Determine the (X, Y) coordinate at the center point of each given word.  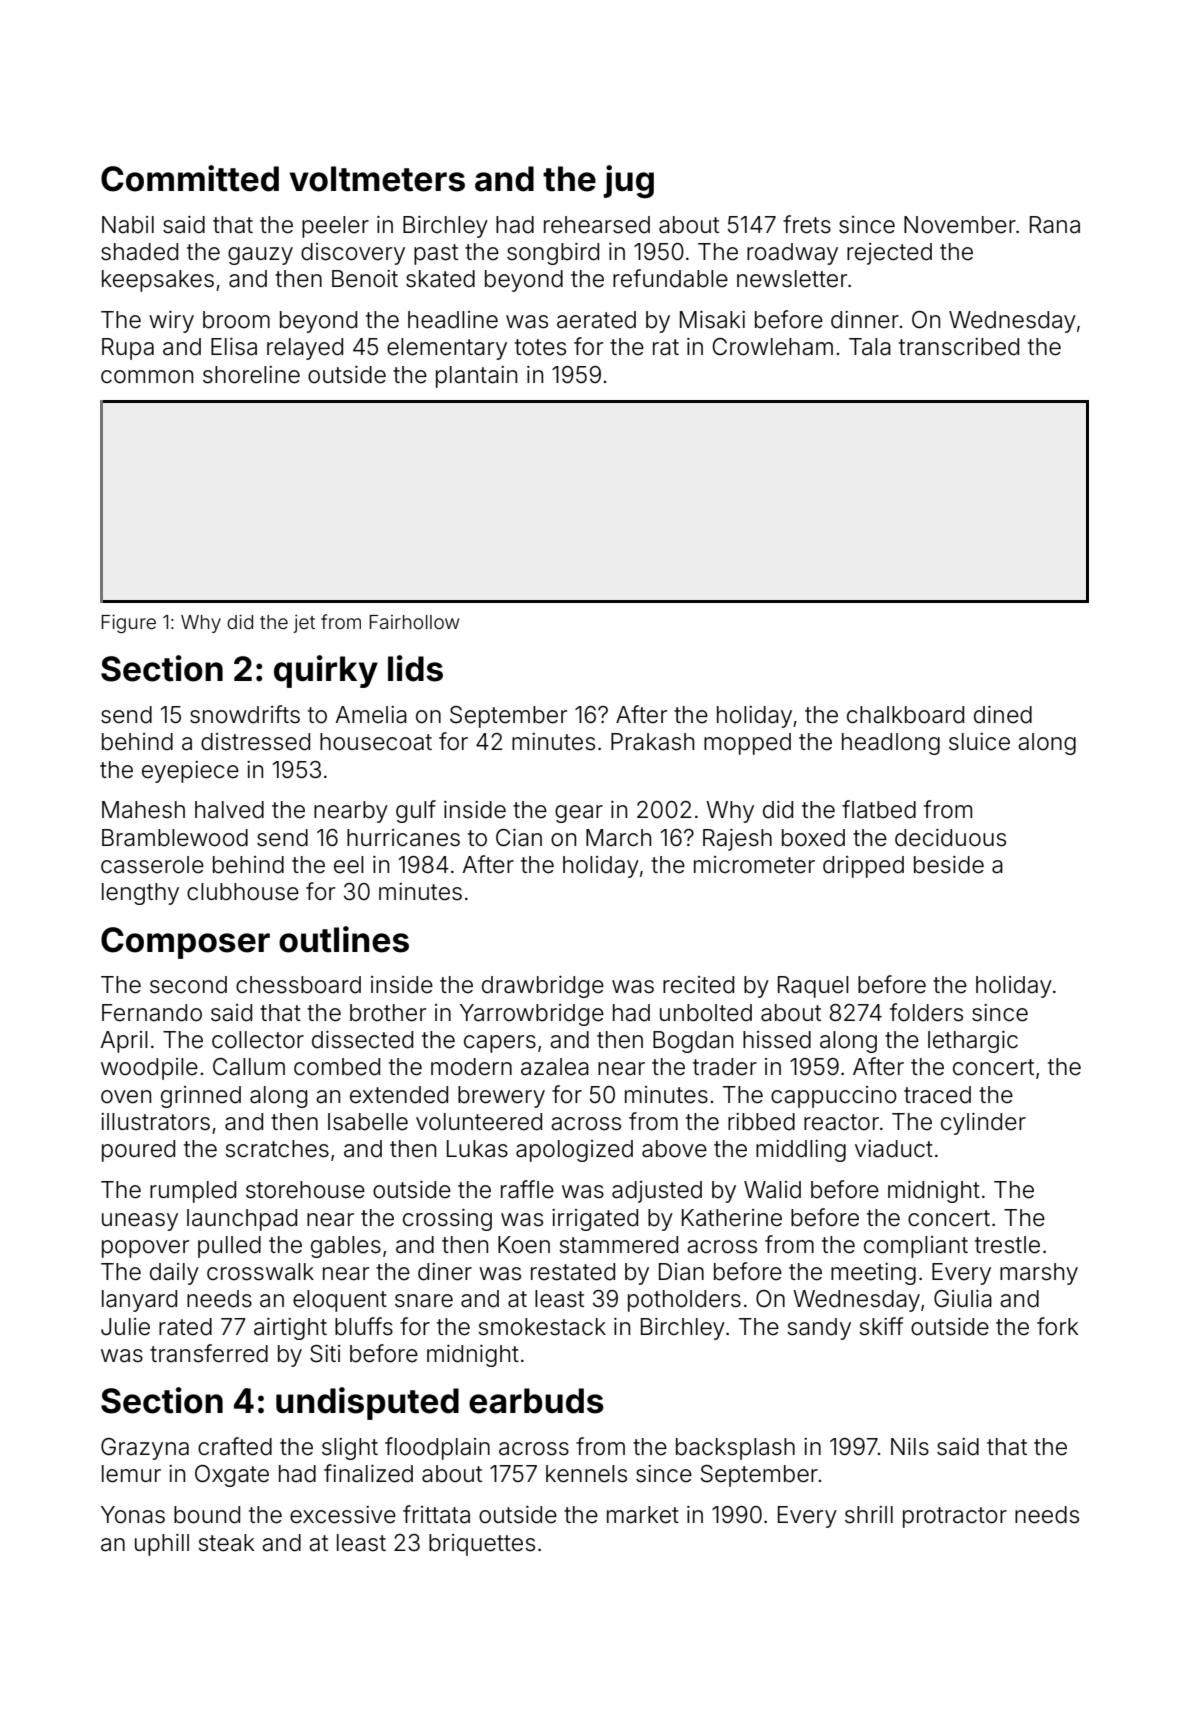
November (960, 225)
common (147, 377)
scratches (277, 1149)
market (643, 1515)
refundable (670, 278)
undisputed (367, 1403)
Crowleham (772, 347)
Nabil (128, 225)
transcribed (959, 347)
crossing (447, 1220)
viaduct (894, 1149)
